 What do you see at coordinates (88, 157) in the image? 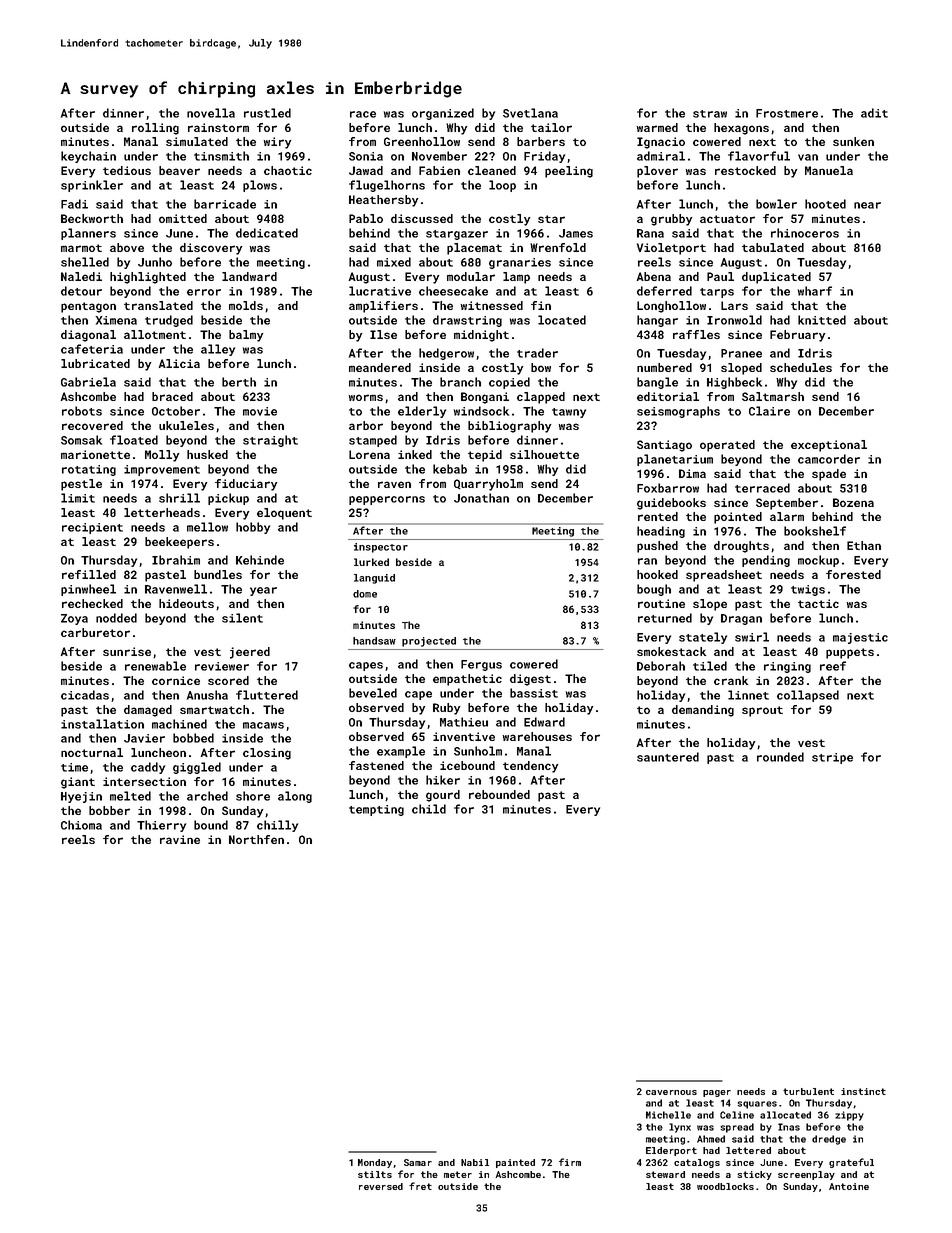
I see `keychain` at bounding box center [88, 157].
